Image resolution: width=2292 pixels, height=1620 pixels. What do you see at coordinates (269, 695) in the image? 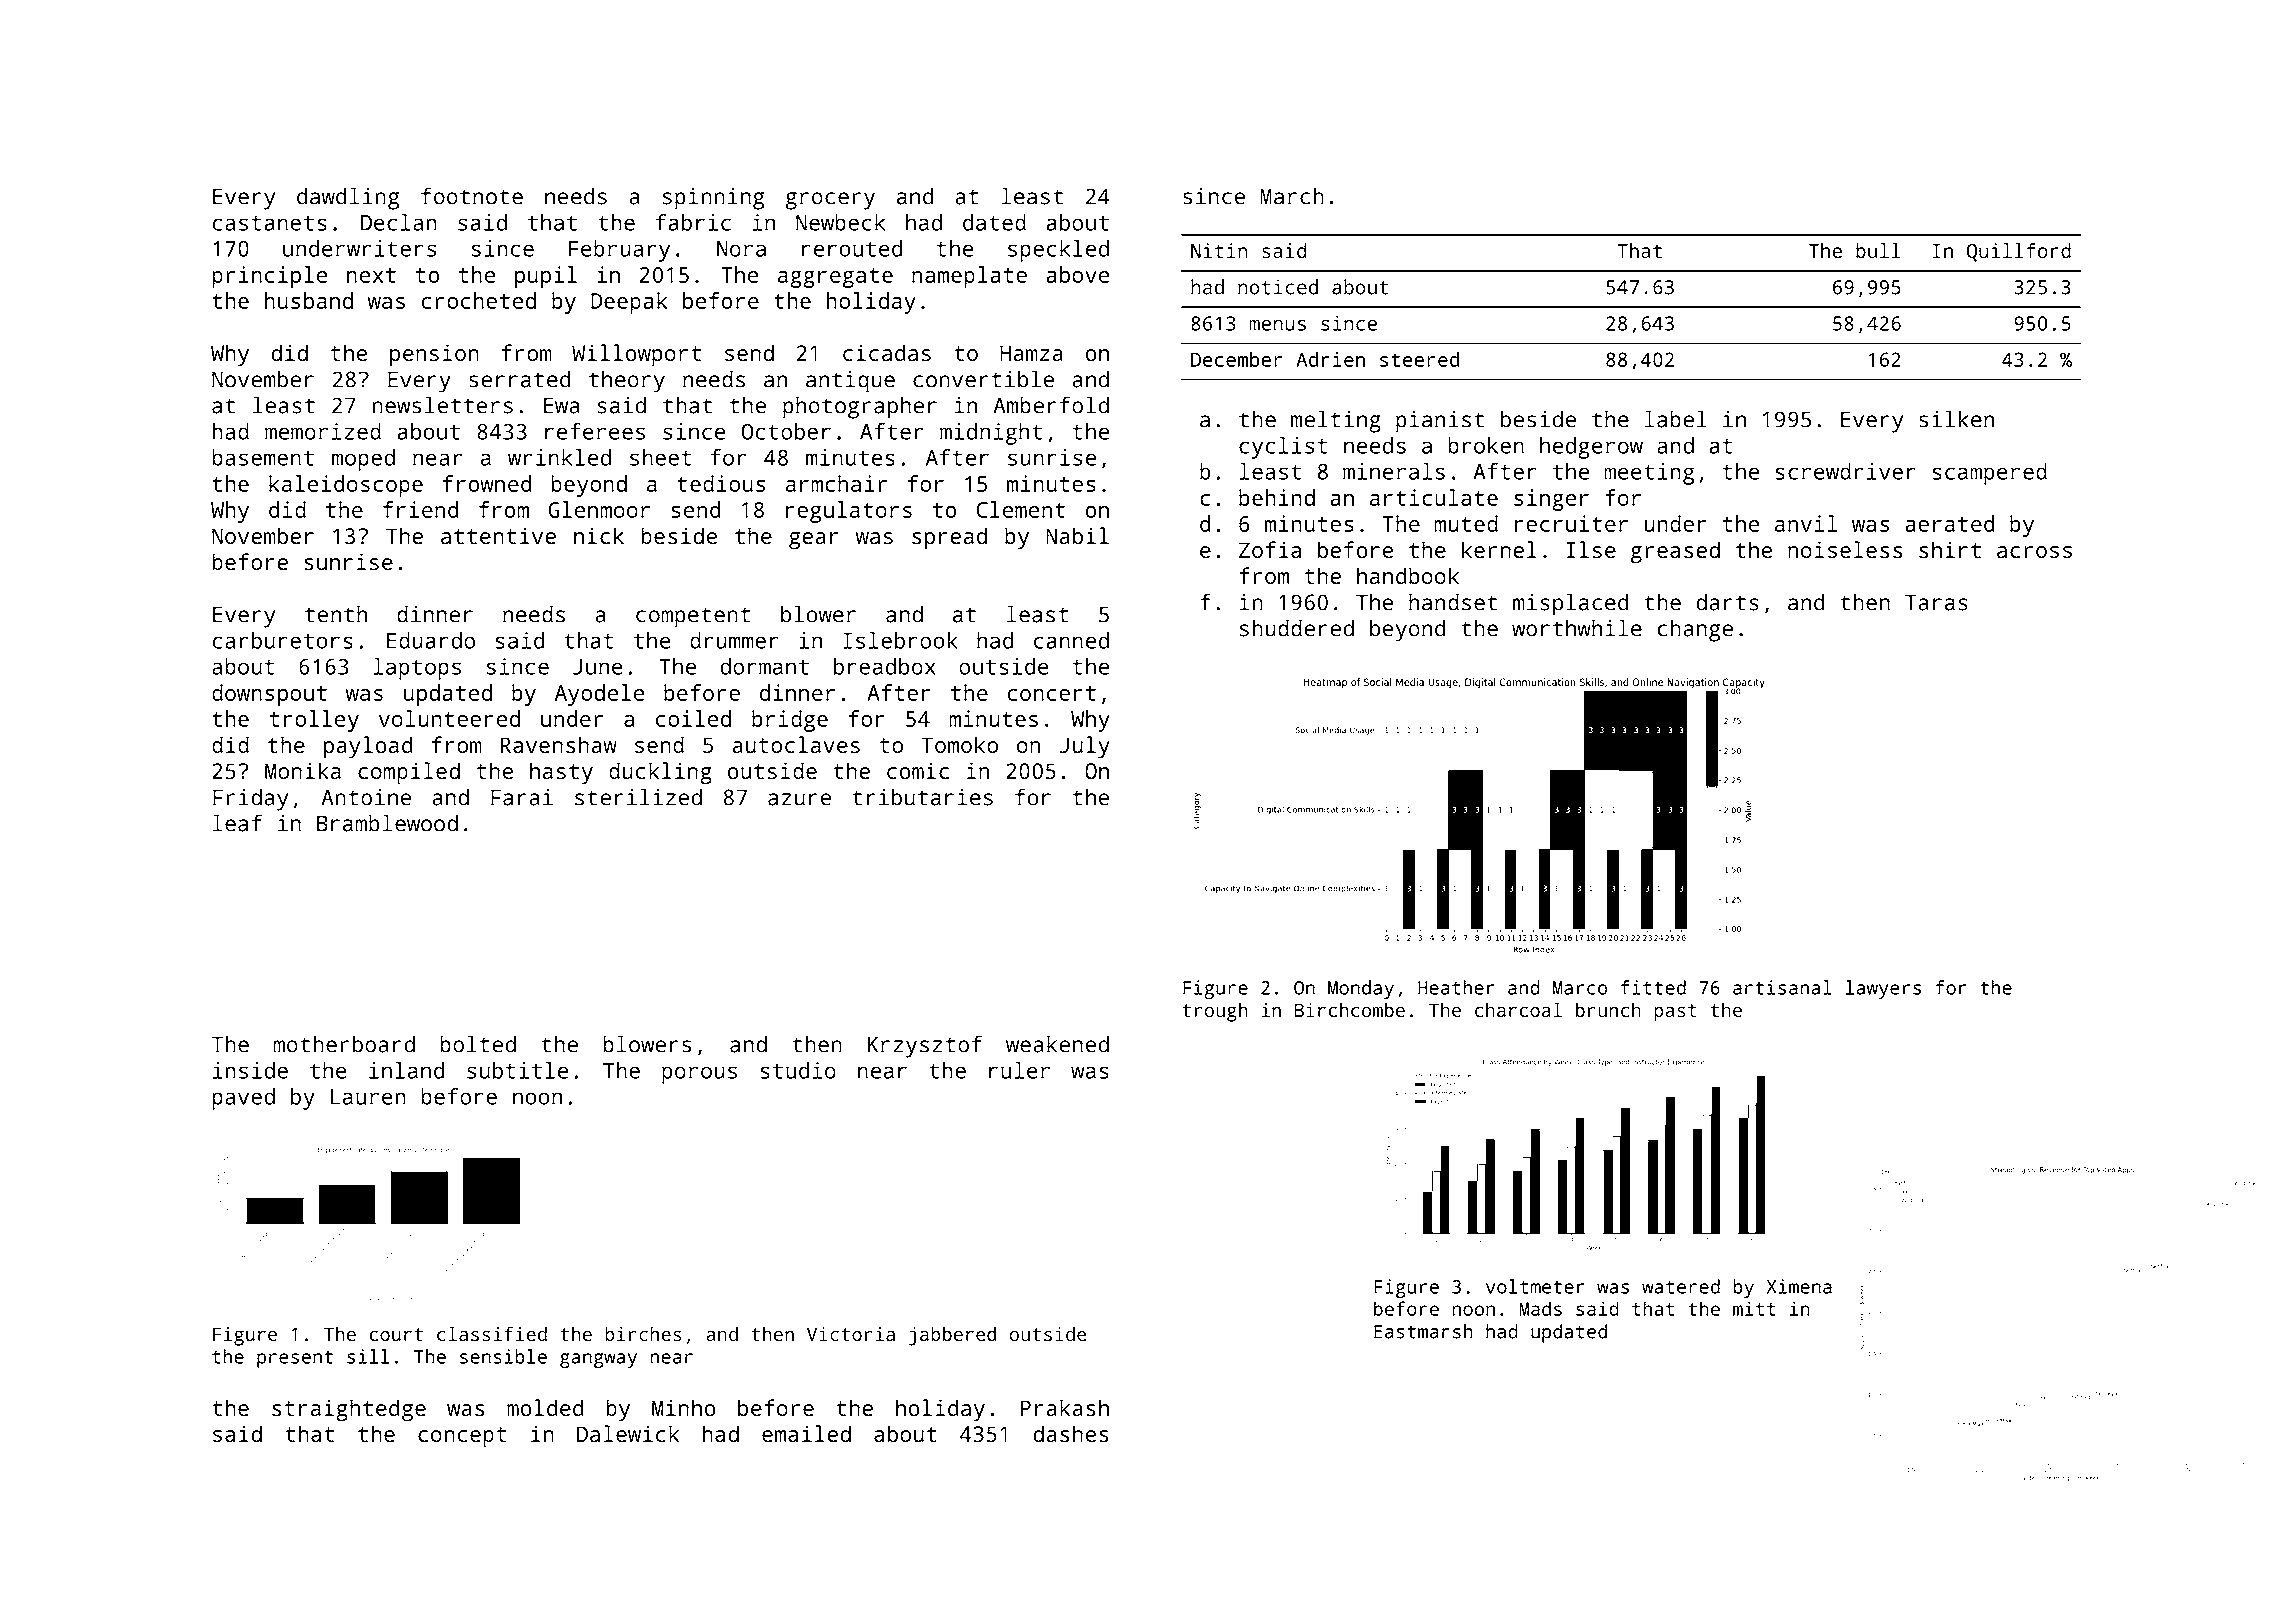
I see `downspout` at bounding box center [269, 695].
